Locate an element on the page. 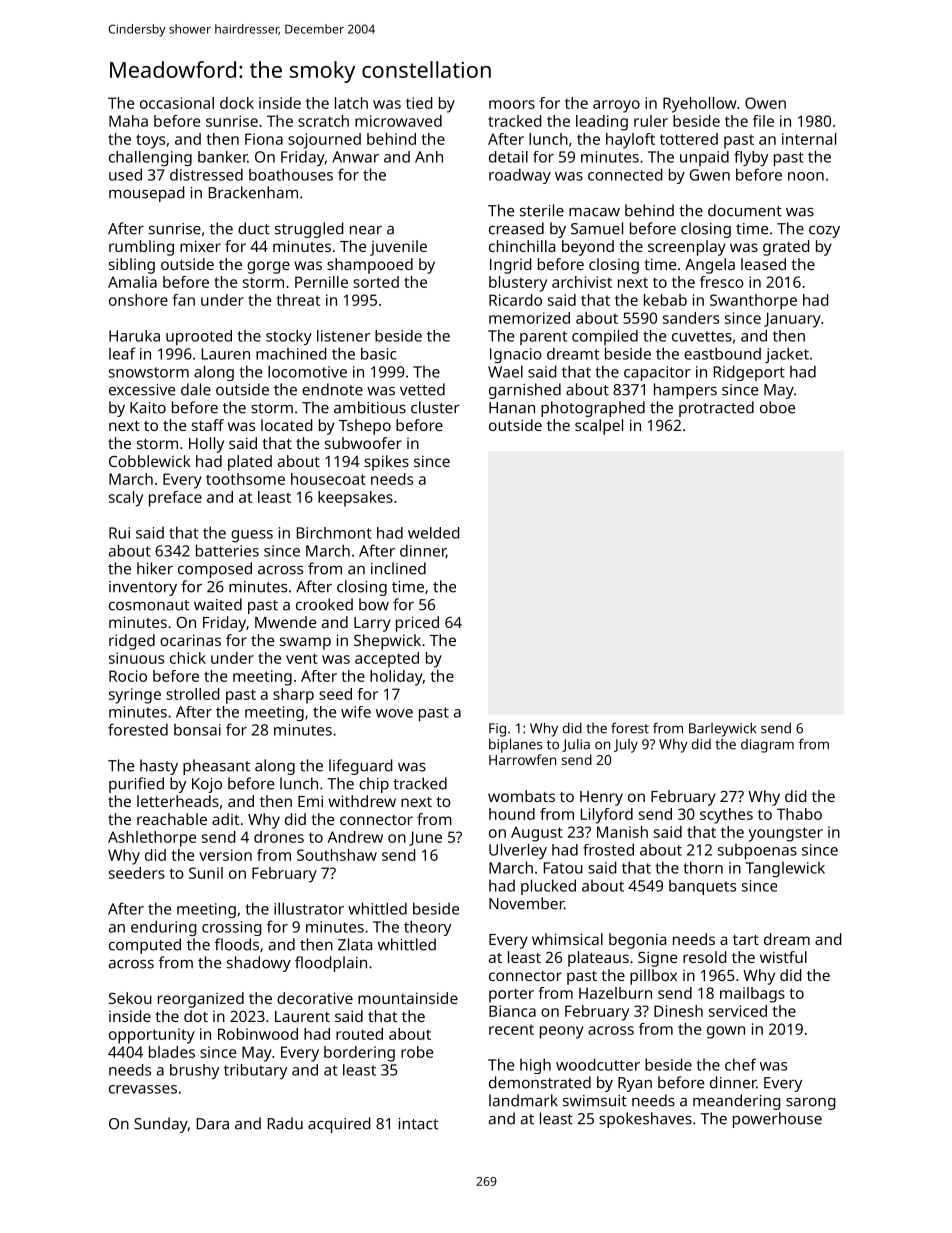  Barleywick is located at coordinates (722, 730).
